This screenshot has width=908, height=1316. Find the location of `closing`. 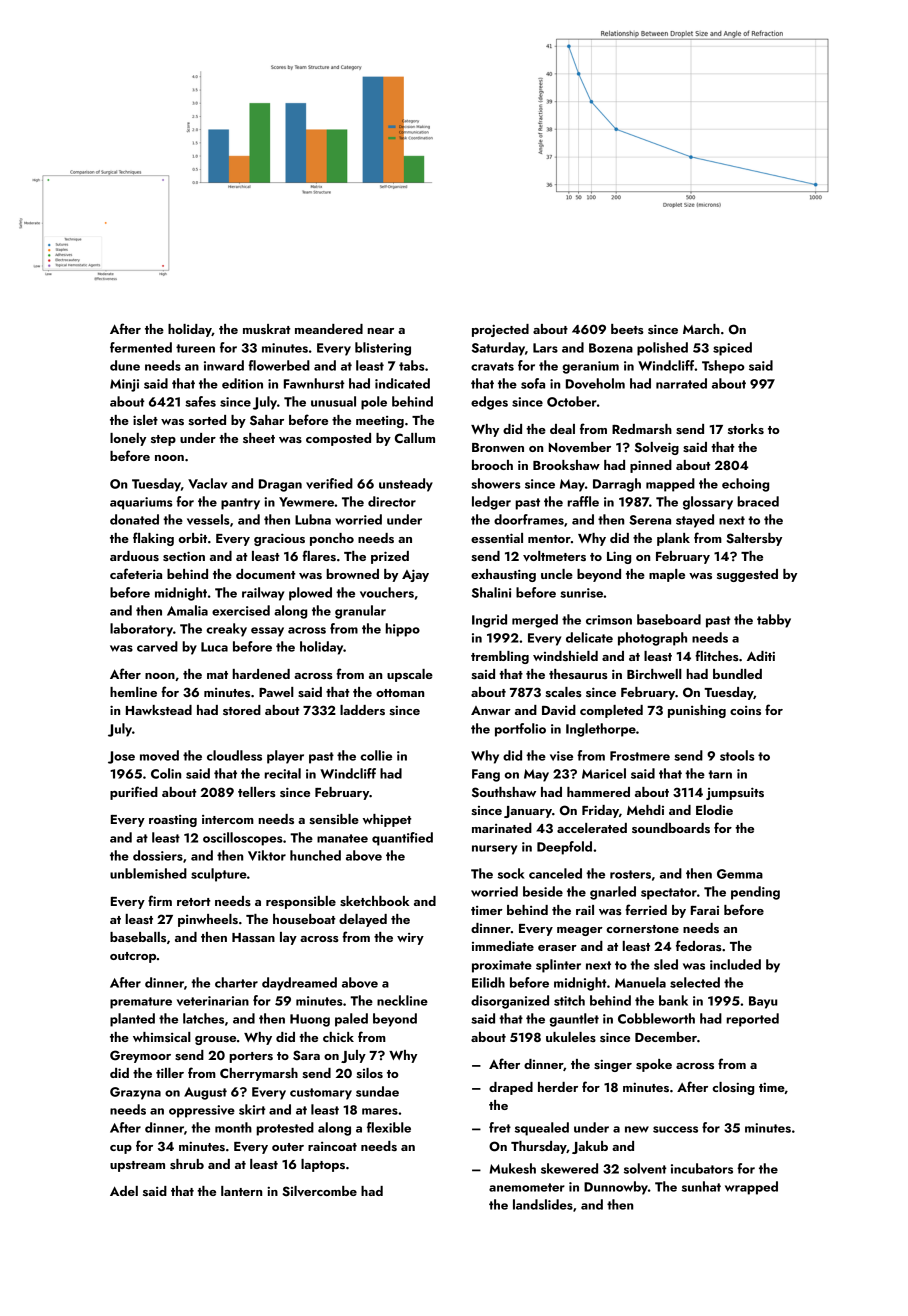

closing is located at coordinates (733, 1088).
